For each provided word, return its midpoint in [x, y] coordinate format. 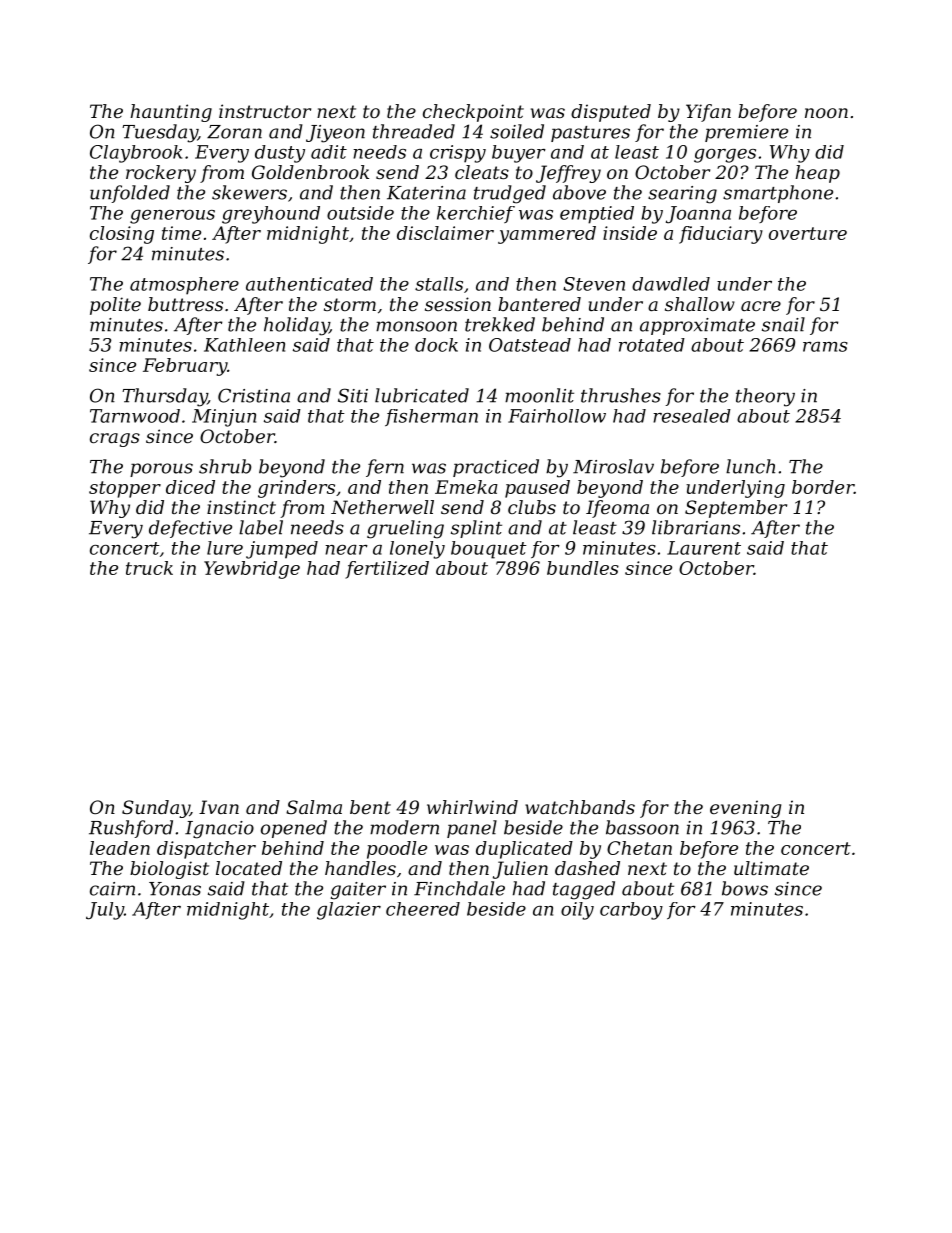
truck [149, 568]
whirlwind [472, 807]
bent [370, 807]
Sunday [156, 809]
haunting [171, 113]
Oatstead [530, 345]
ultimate [771, 868]
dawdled [671, 284]
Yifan [708, 113]
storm [350, 304]
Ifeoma [617, 509]
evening [745, 809]
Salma [314, 807]
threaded [414, 131]
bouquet [489, 550]
